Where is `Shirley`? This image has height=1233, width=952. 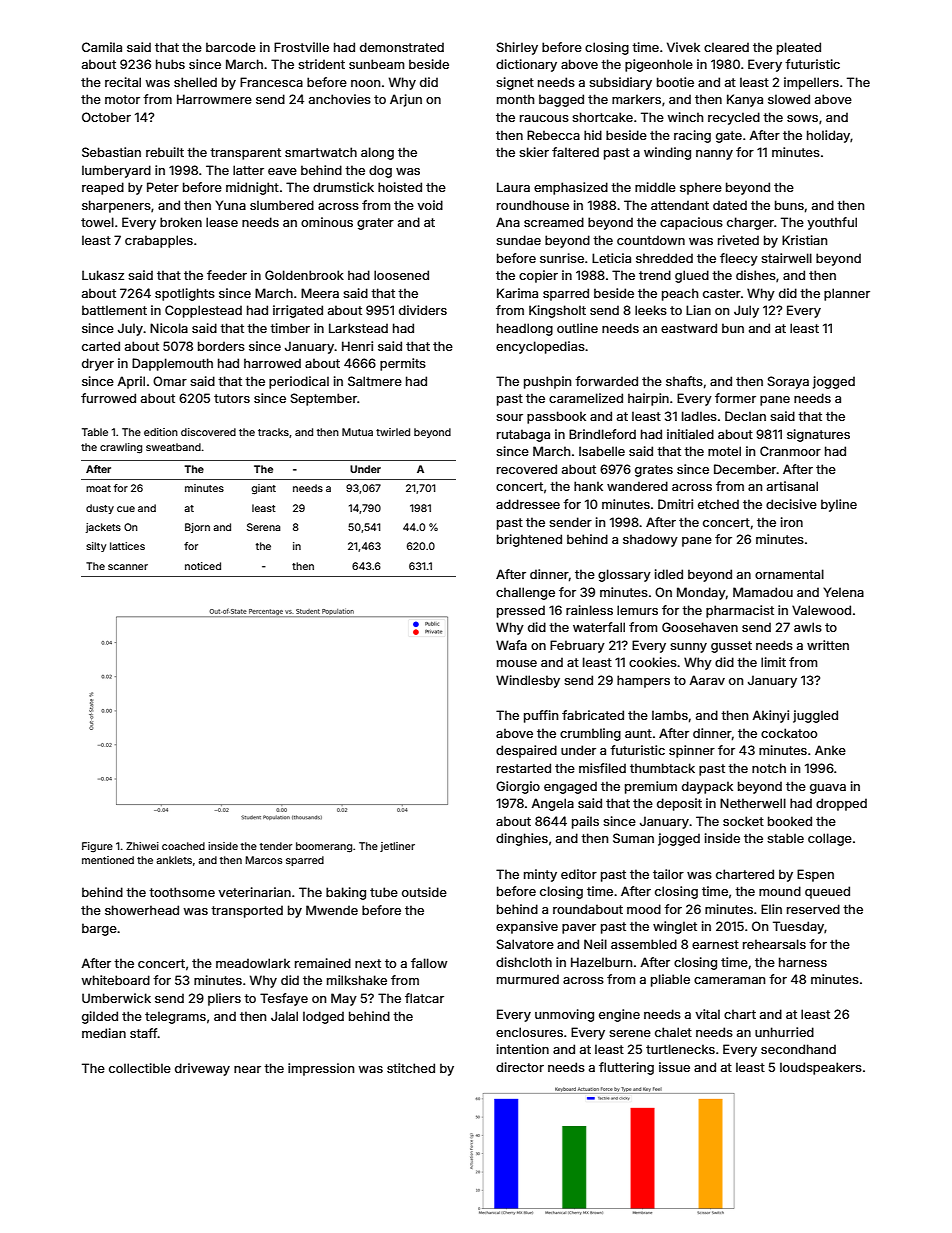
Shirley is located at coordinates (517, 48).
